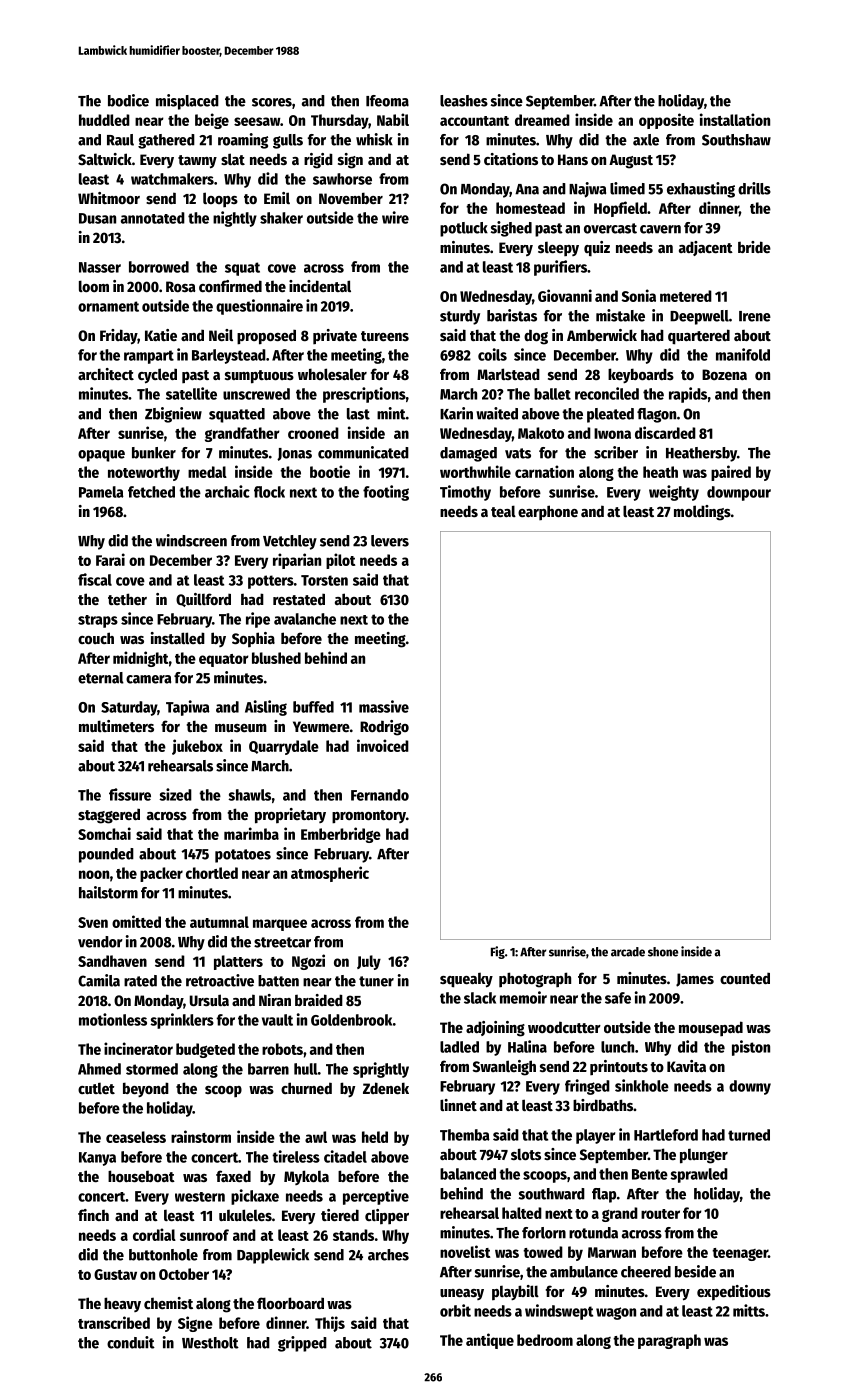 The width and height of the screenshot is (849, 1400). What do you see at coordinates (128, 100) in the screenshot?
I see `bodice` at bounding box center [128, 100].
